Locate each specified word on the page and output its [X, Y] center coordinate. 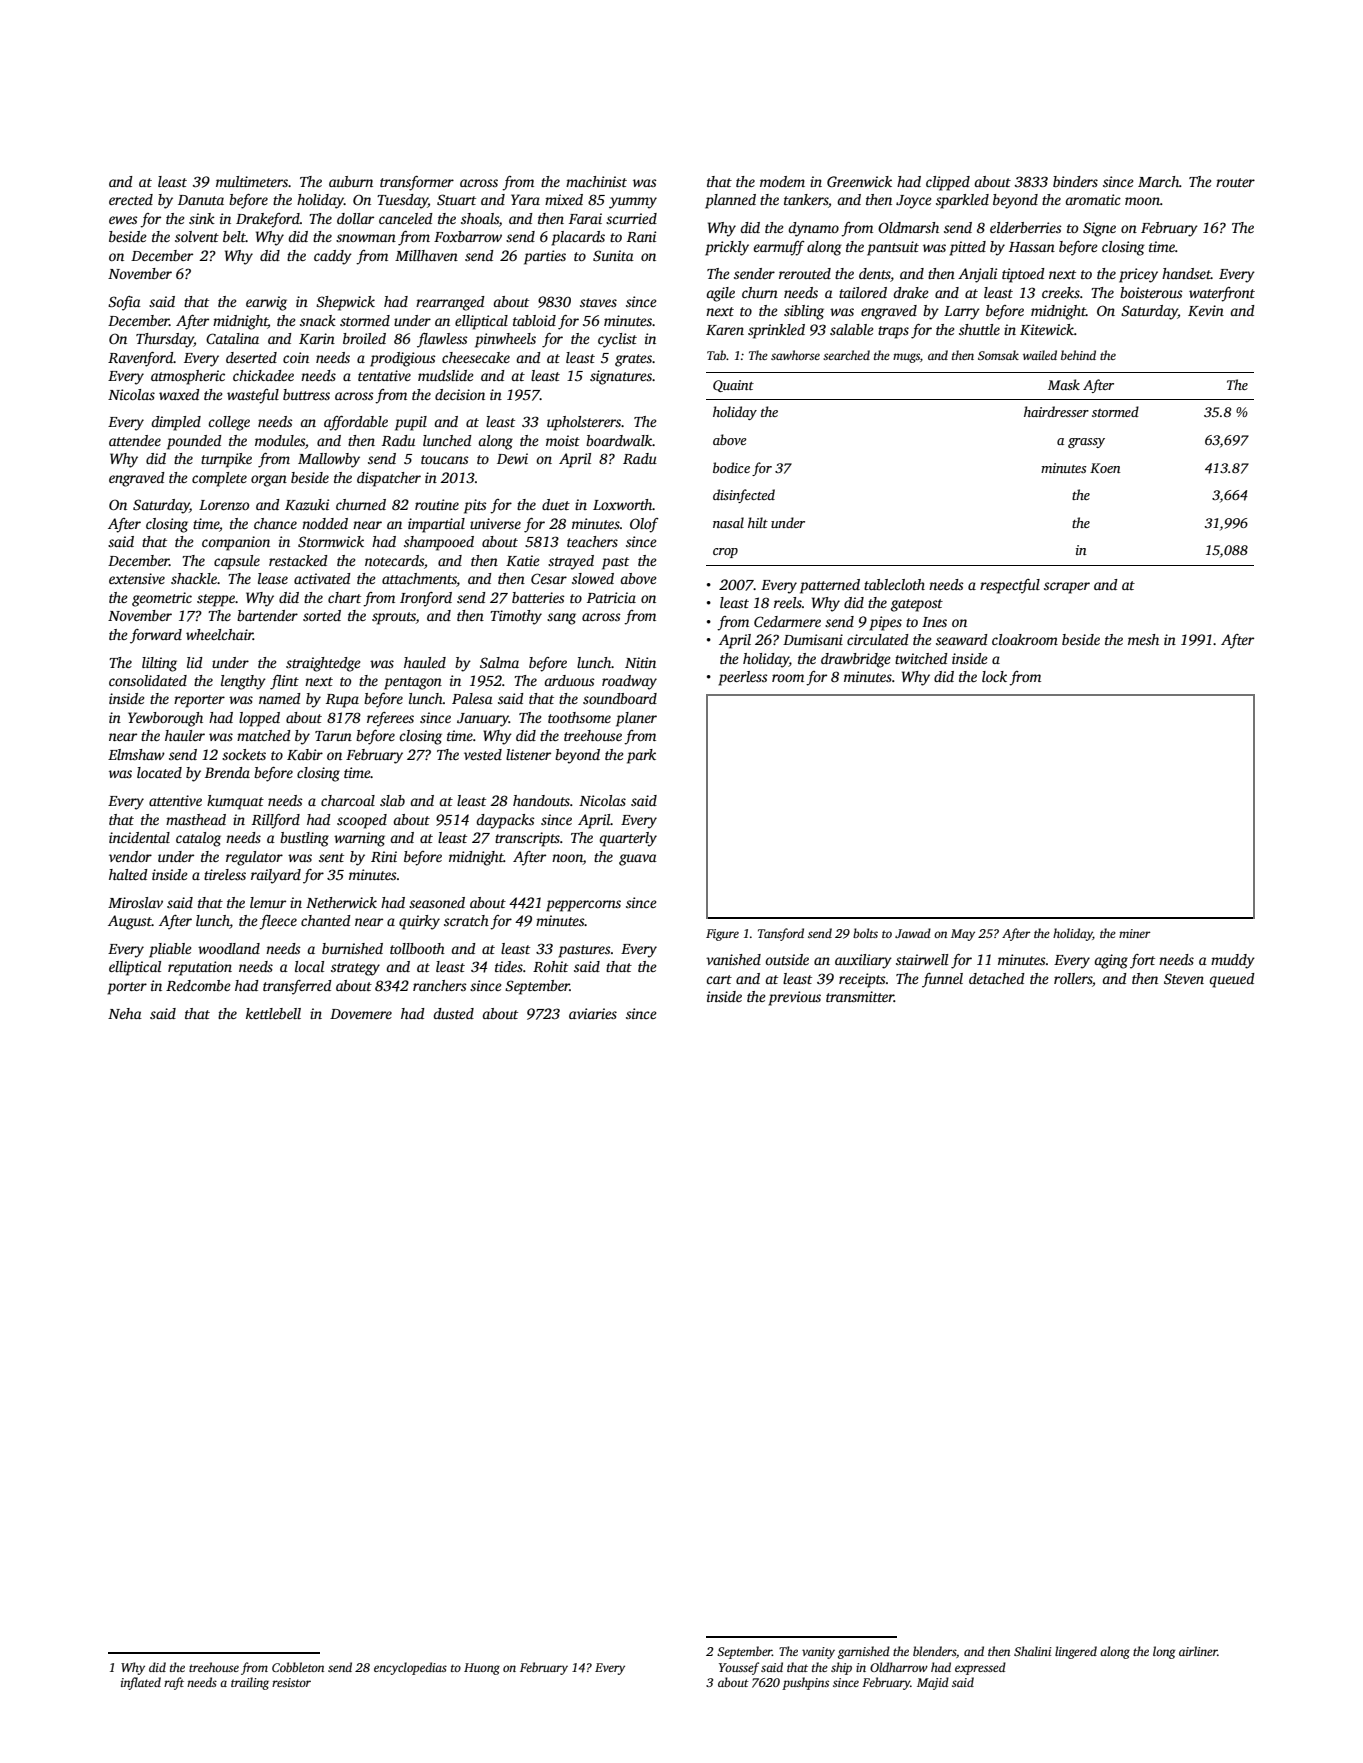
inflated [141, 1683]
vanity [818, 1653]
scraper [1067, 588]
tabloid [534, 320]
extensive [137, 578]
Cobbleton [298, 1667]
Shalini [1033, 1651]
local [309, 966]
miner [1135, 933]
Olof [644, 525]
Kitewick [1047, 329]
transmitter [860, 996]
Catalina [232, 338]
